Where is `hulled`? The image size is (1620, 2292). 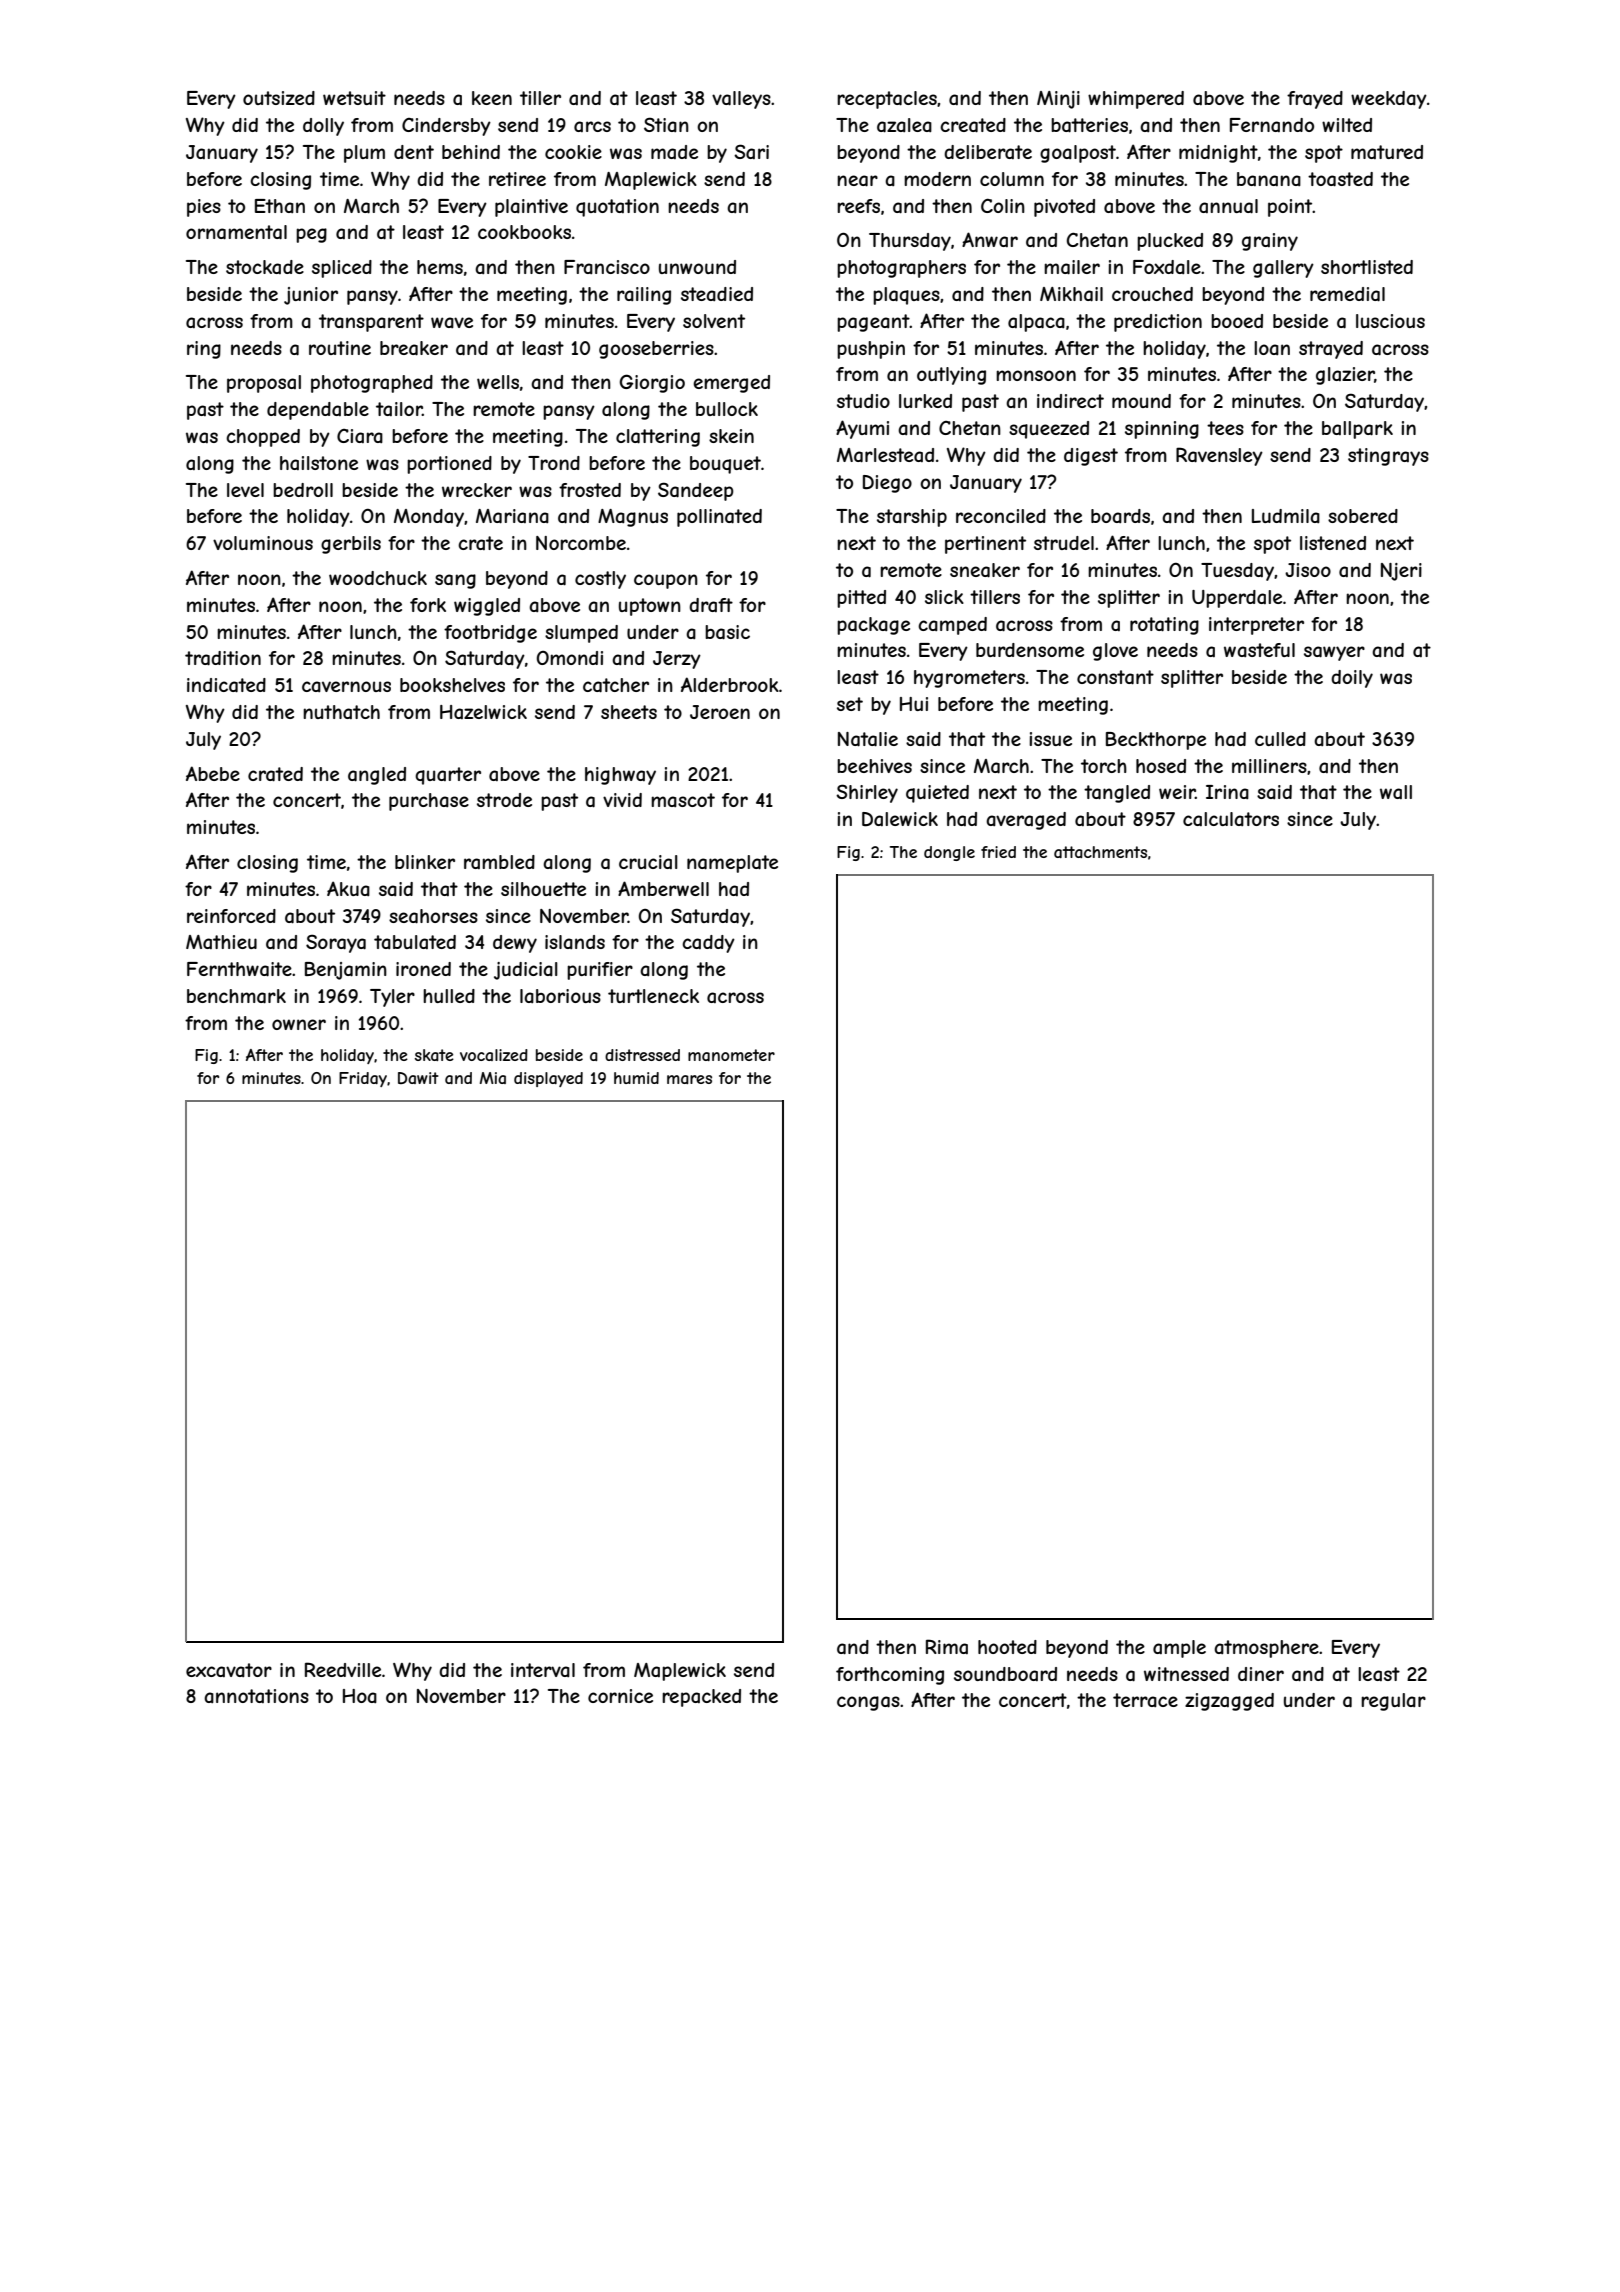
hulled is located at coordinates (449, 996).
